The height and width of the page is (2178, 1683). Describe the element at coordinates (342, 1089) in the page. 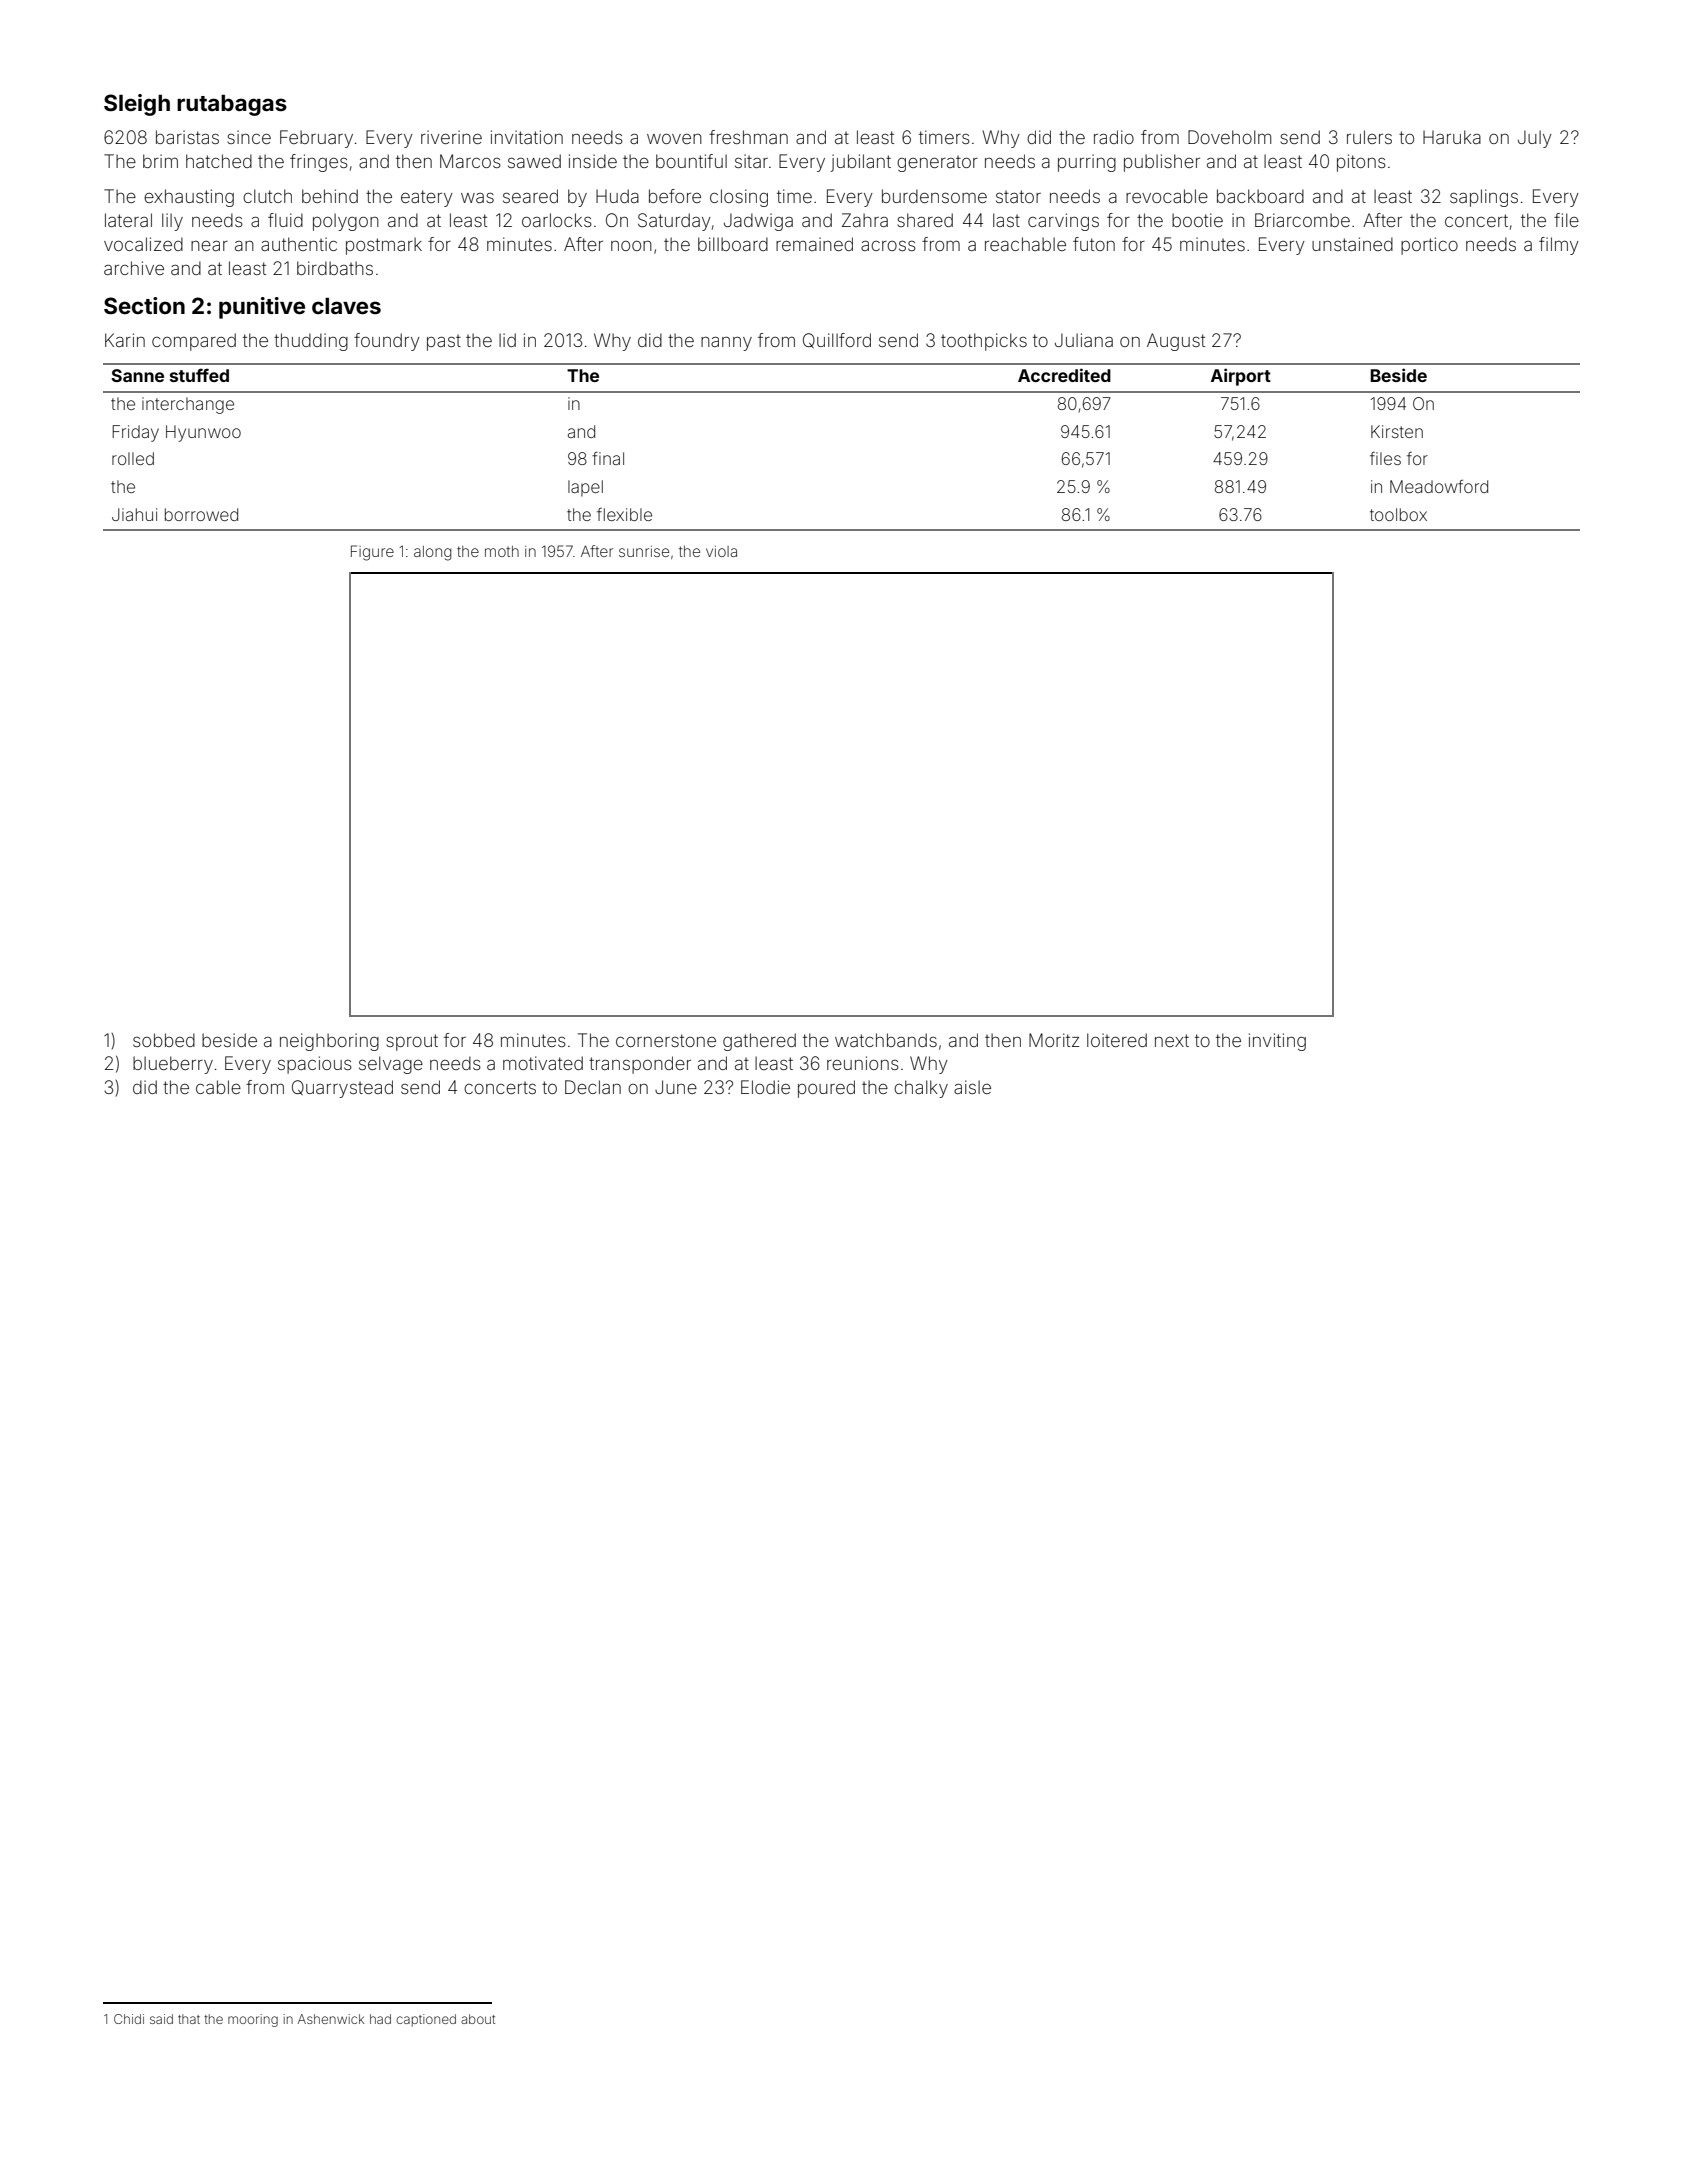

I see `Quarrystead` at that location.
